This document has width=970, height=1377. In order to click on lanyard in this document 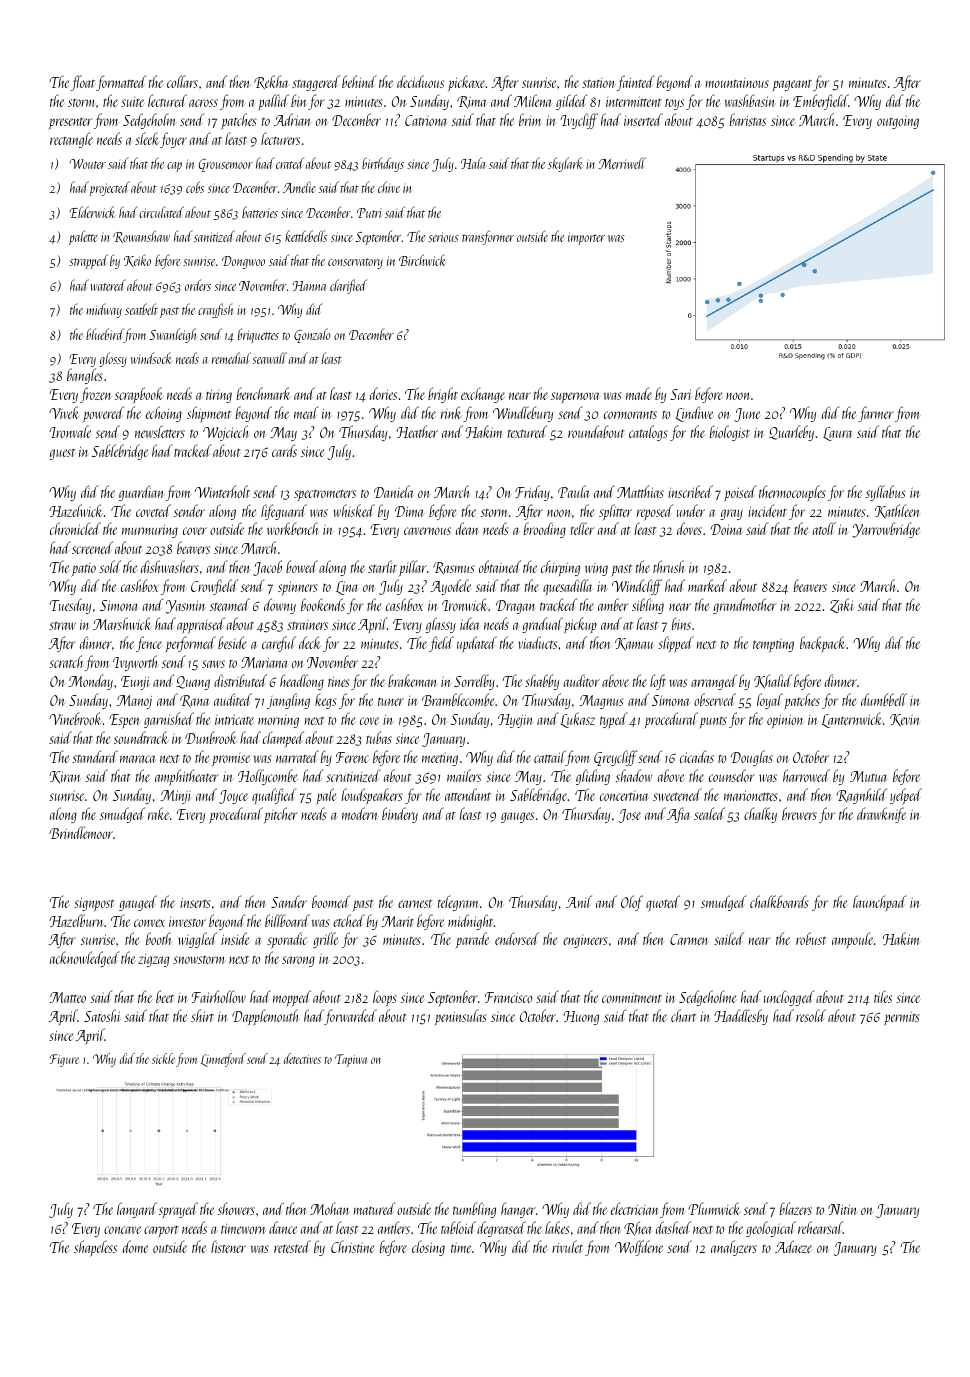, I will do `click(137, 1210)`.
